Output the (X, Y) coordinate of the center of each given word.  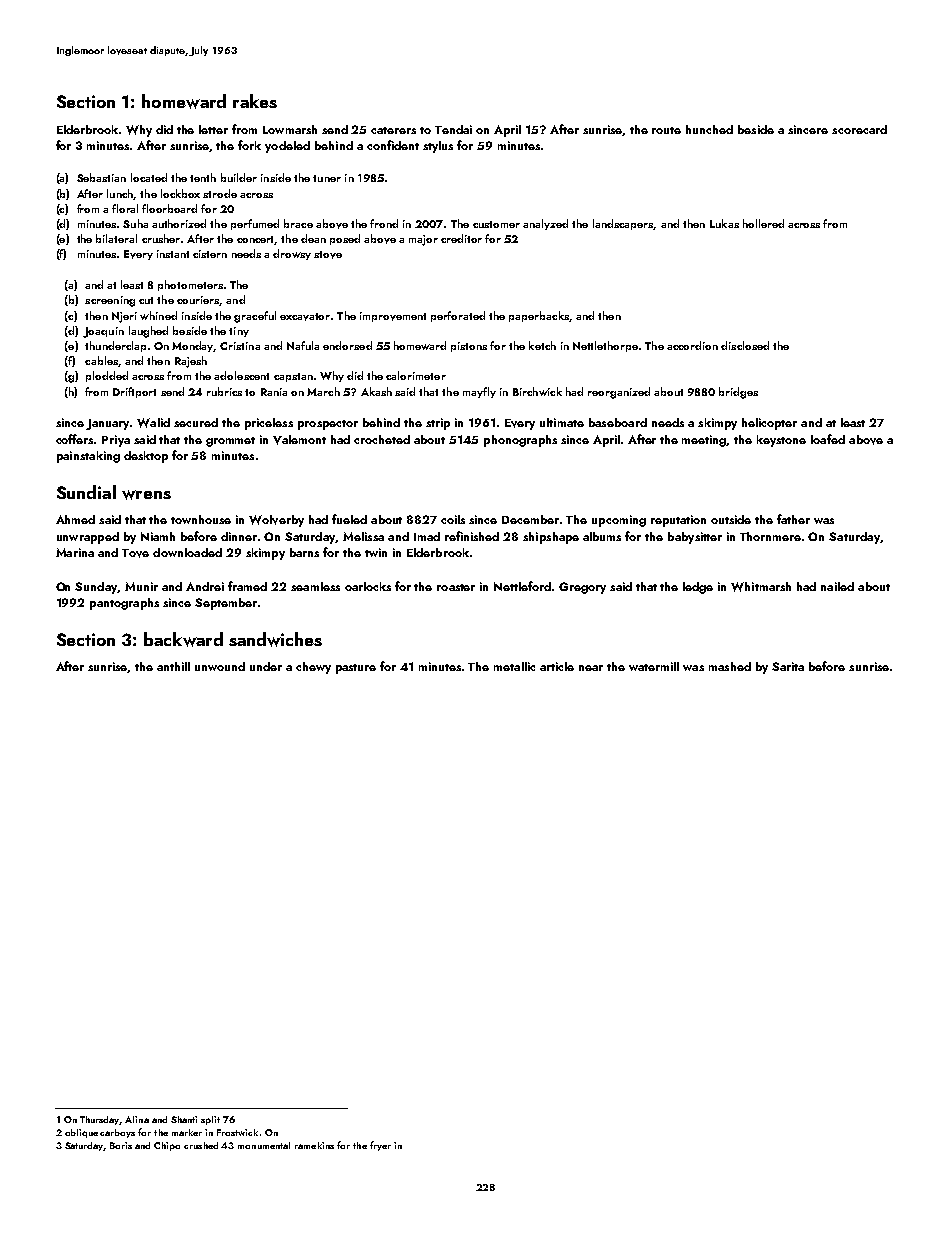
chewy (313, 668)
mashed (730, 666)
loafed (828, 439)
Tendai (453, 129)
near (591, 668)
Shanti (184, 1119)
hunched (709, 129)
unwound (220, 666)
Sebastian (101, 177)
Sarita (788, 666)
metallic (514, 666)
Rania (274, 392)
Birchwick (537, 391)
